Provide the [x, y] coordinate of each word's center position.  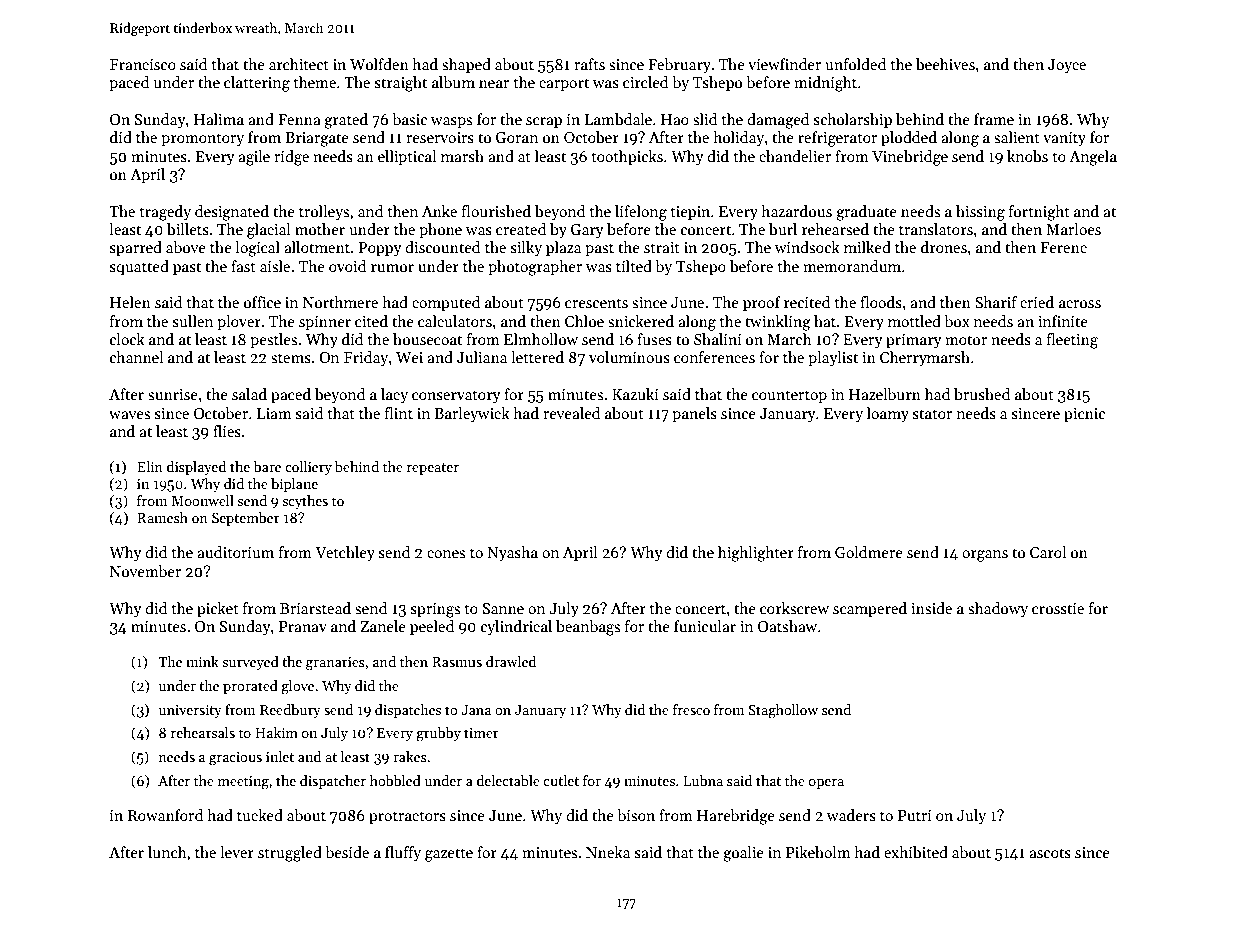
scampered [870, 609]
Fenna [299, 119]
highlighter [756, 554]
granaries [335, 664]
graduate [866, 213]
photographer [535, 268]
